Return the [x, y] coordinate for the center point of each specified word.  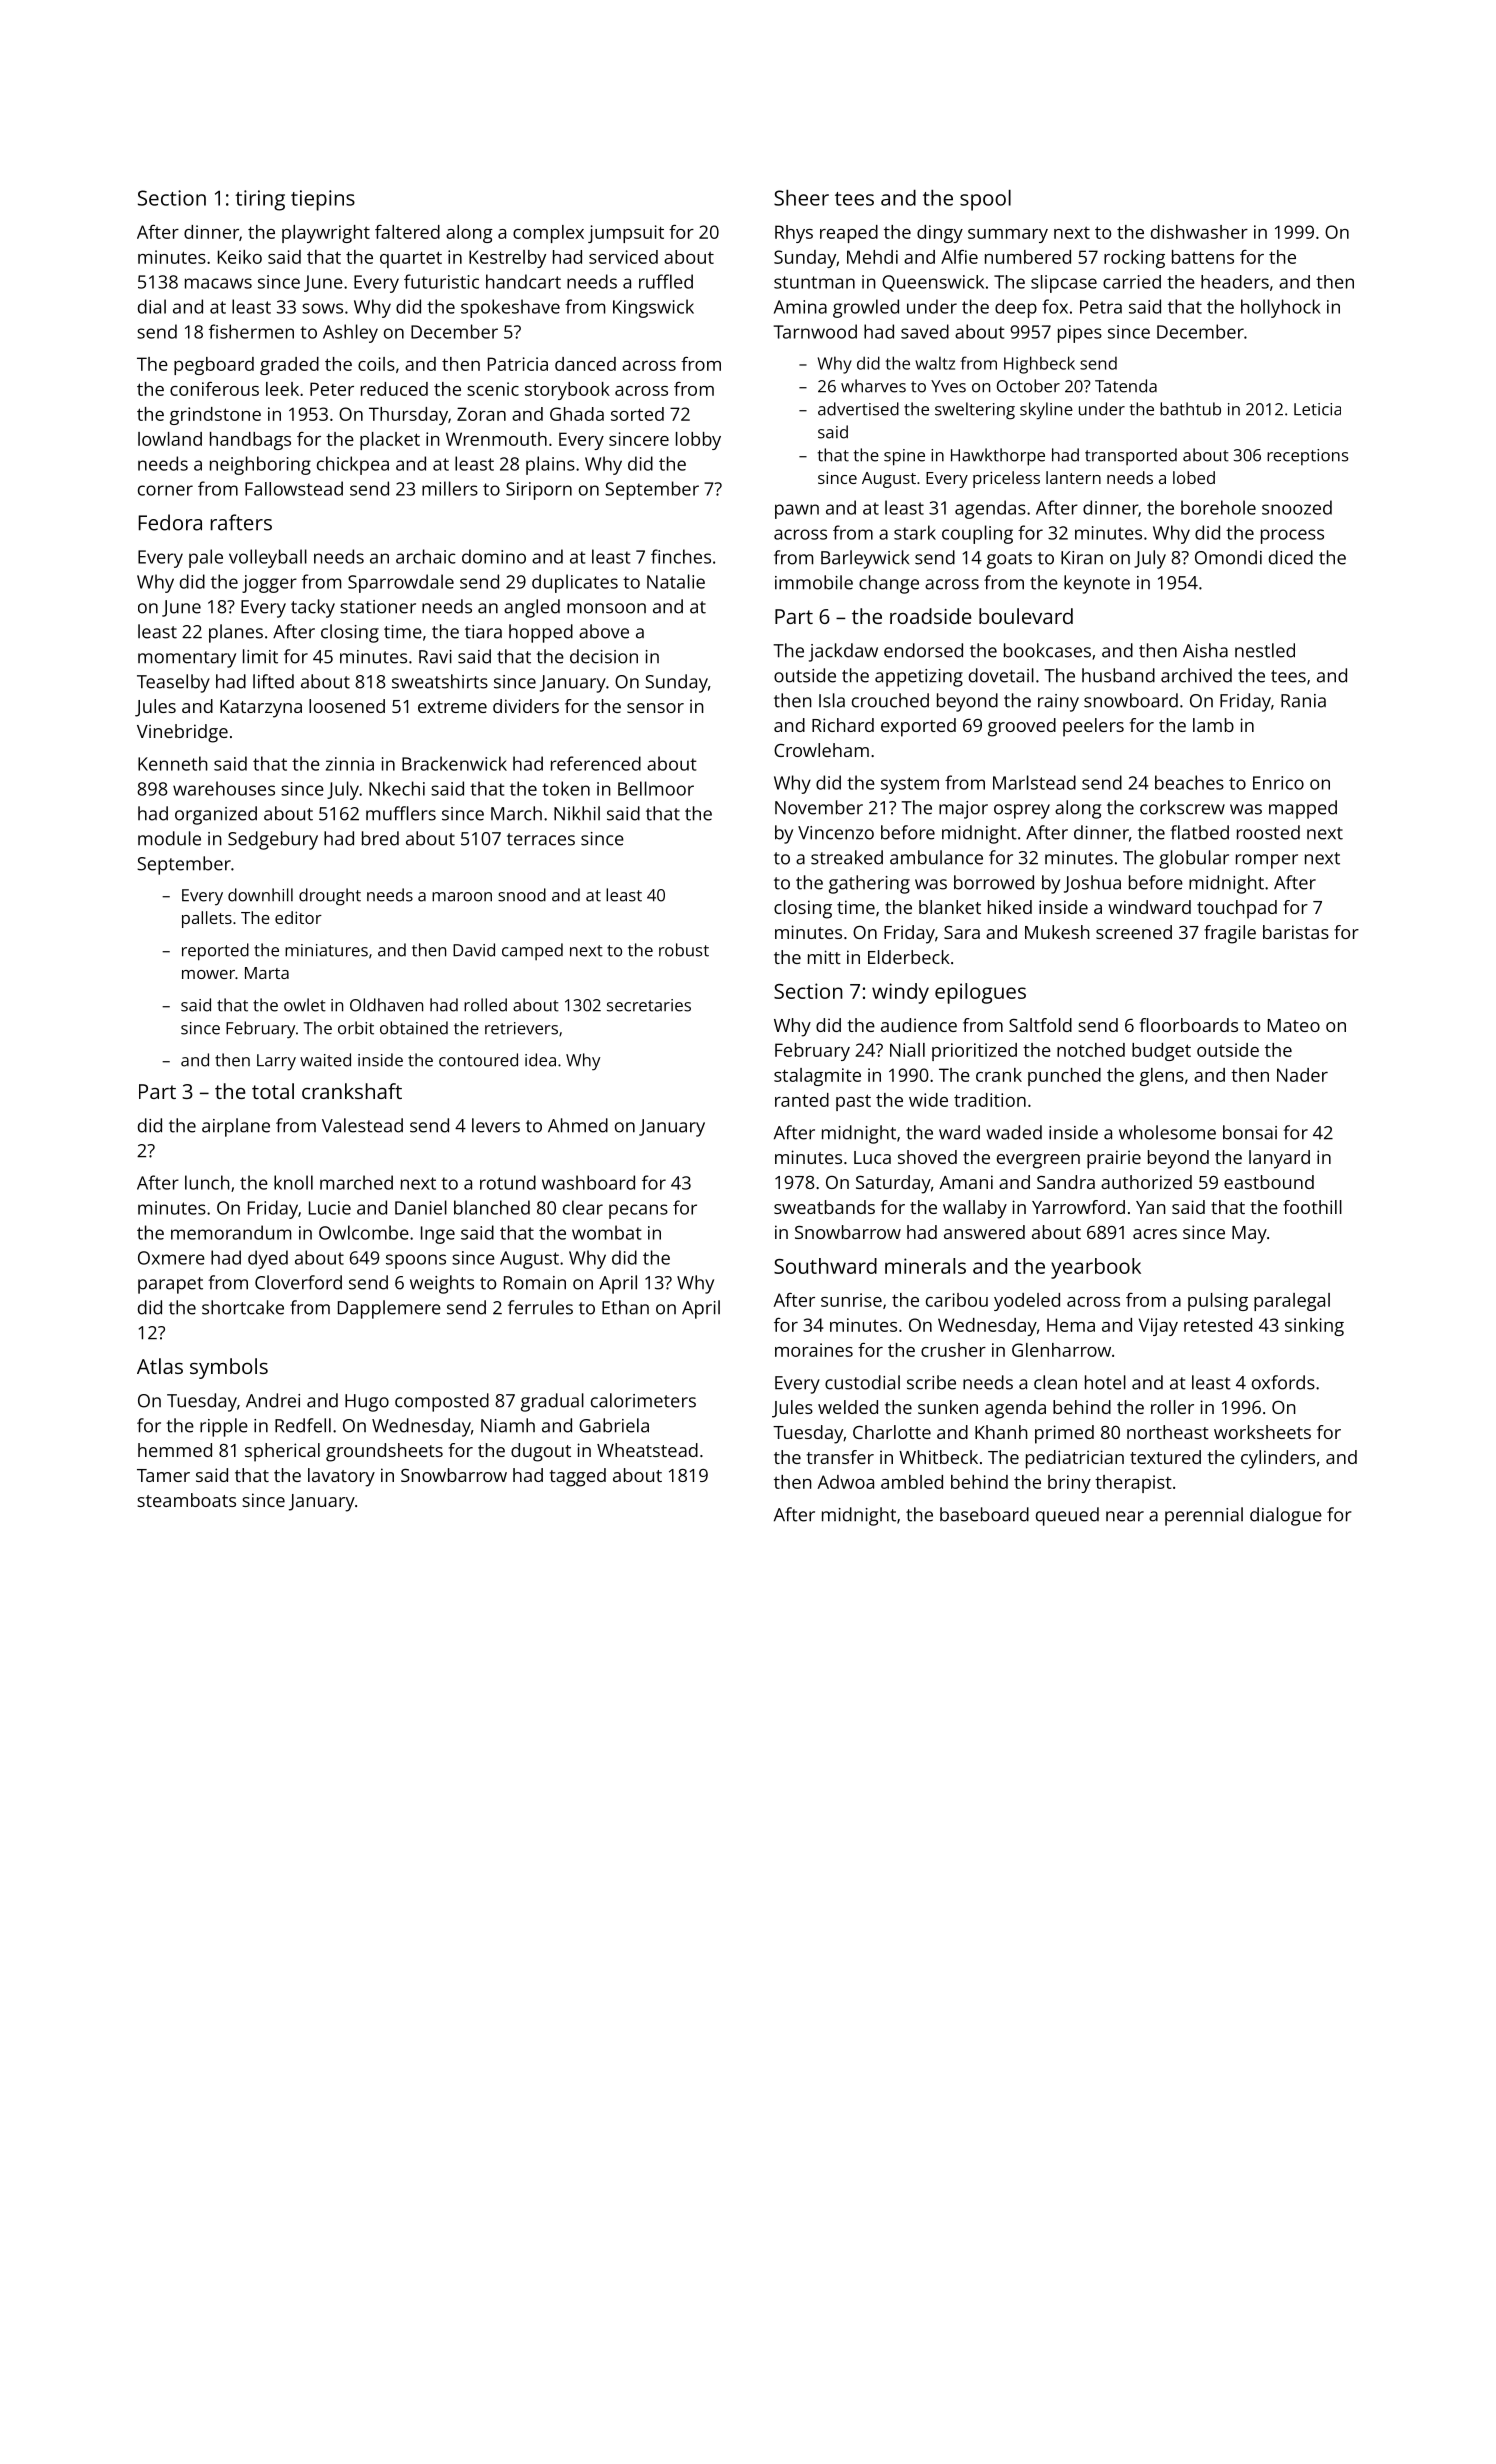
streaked [847, 857]
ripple [224, 1427]
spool [985, 200]
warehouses [224, 788]
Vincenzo [836, 833]
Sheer [801, 198]
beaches [1189, 782]
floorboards [1189, 1025]
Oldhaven [386, 1005]
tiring [260, 200]
